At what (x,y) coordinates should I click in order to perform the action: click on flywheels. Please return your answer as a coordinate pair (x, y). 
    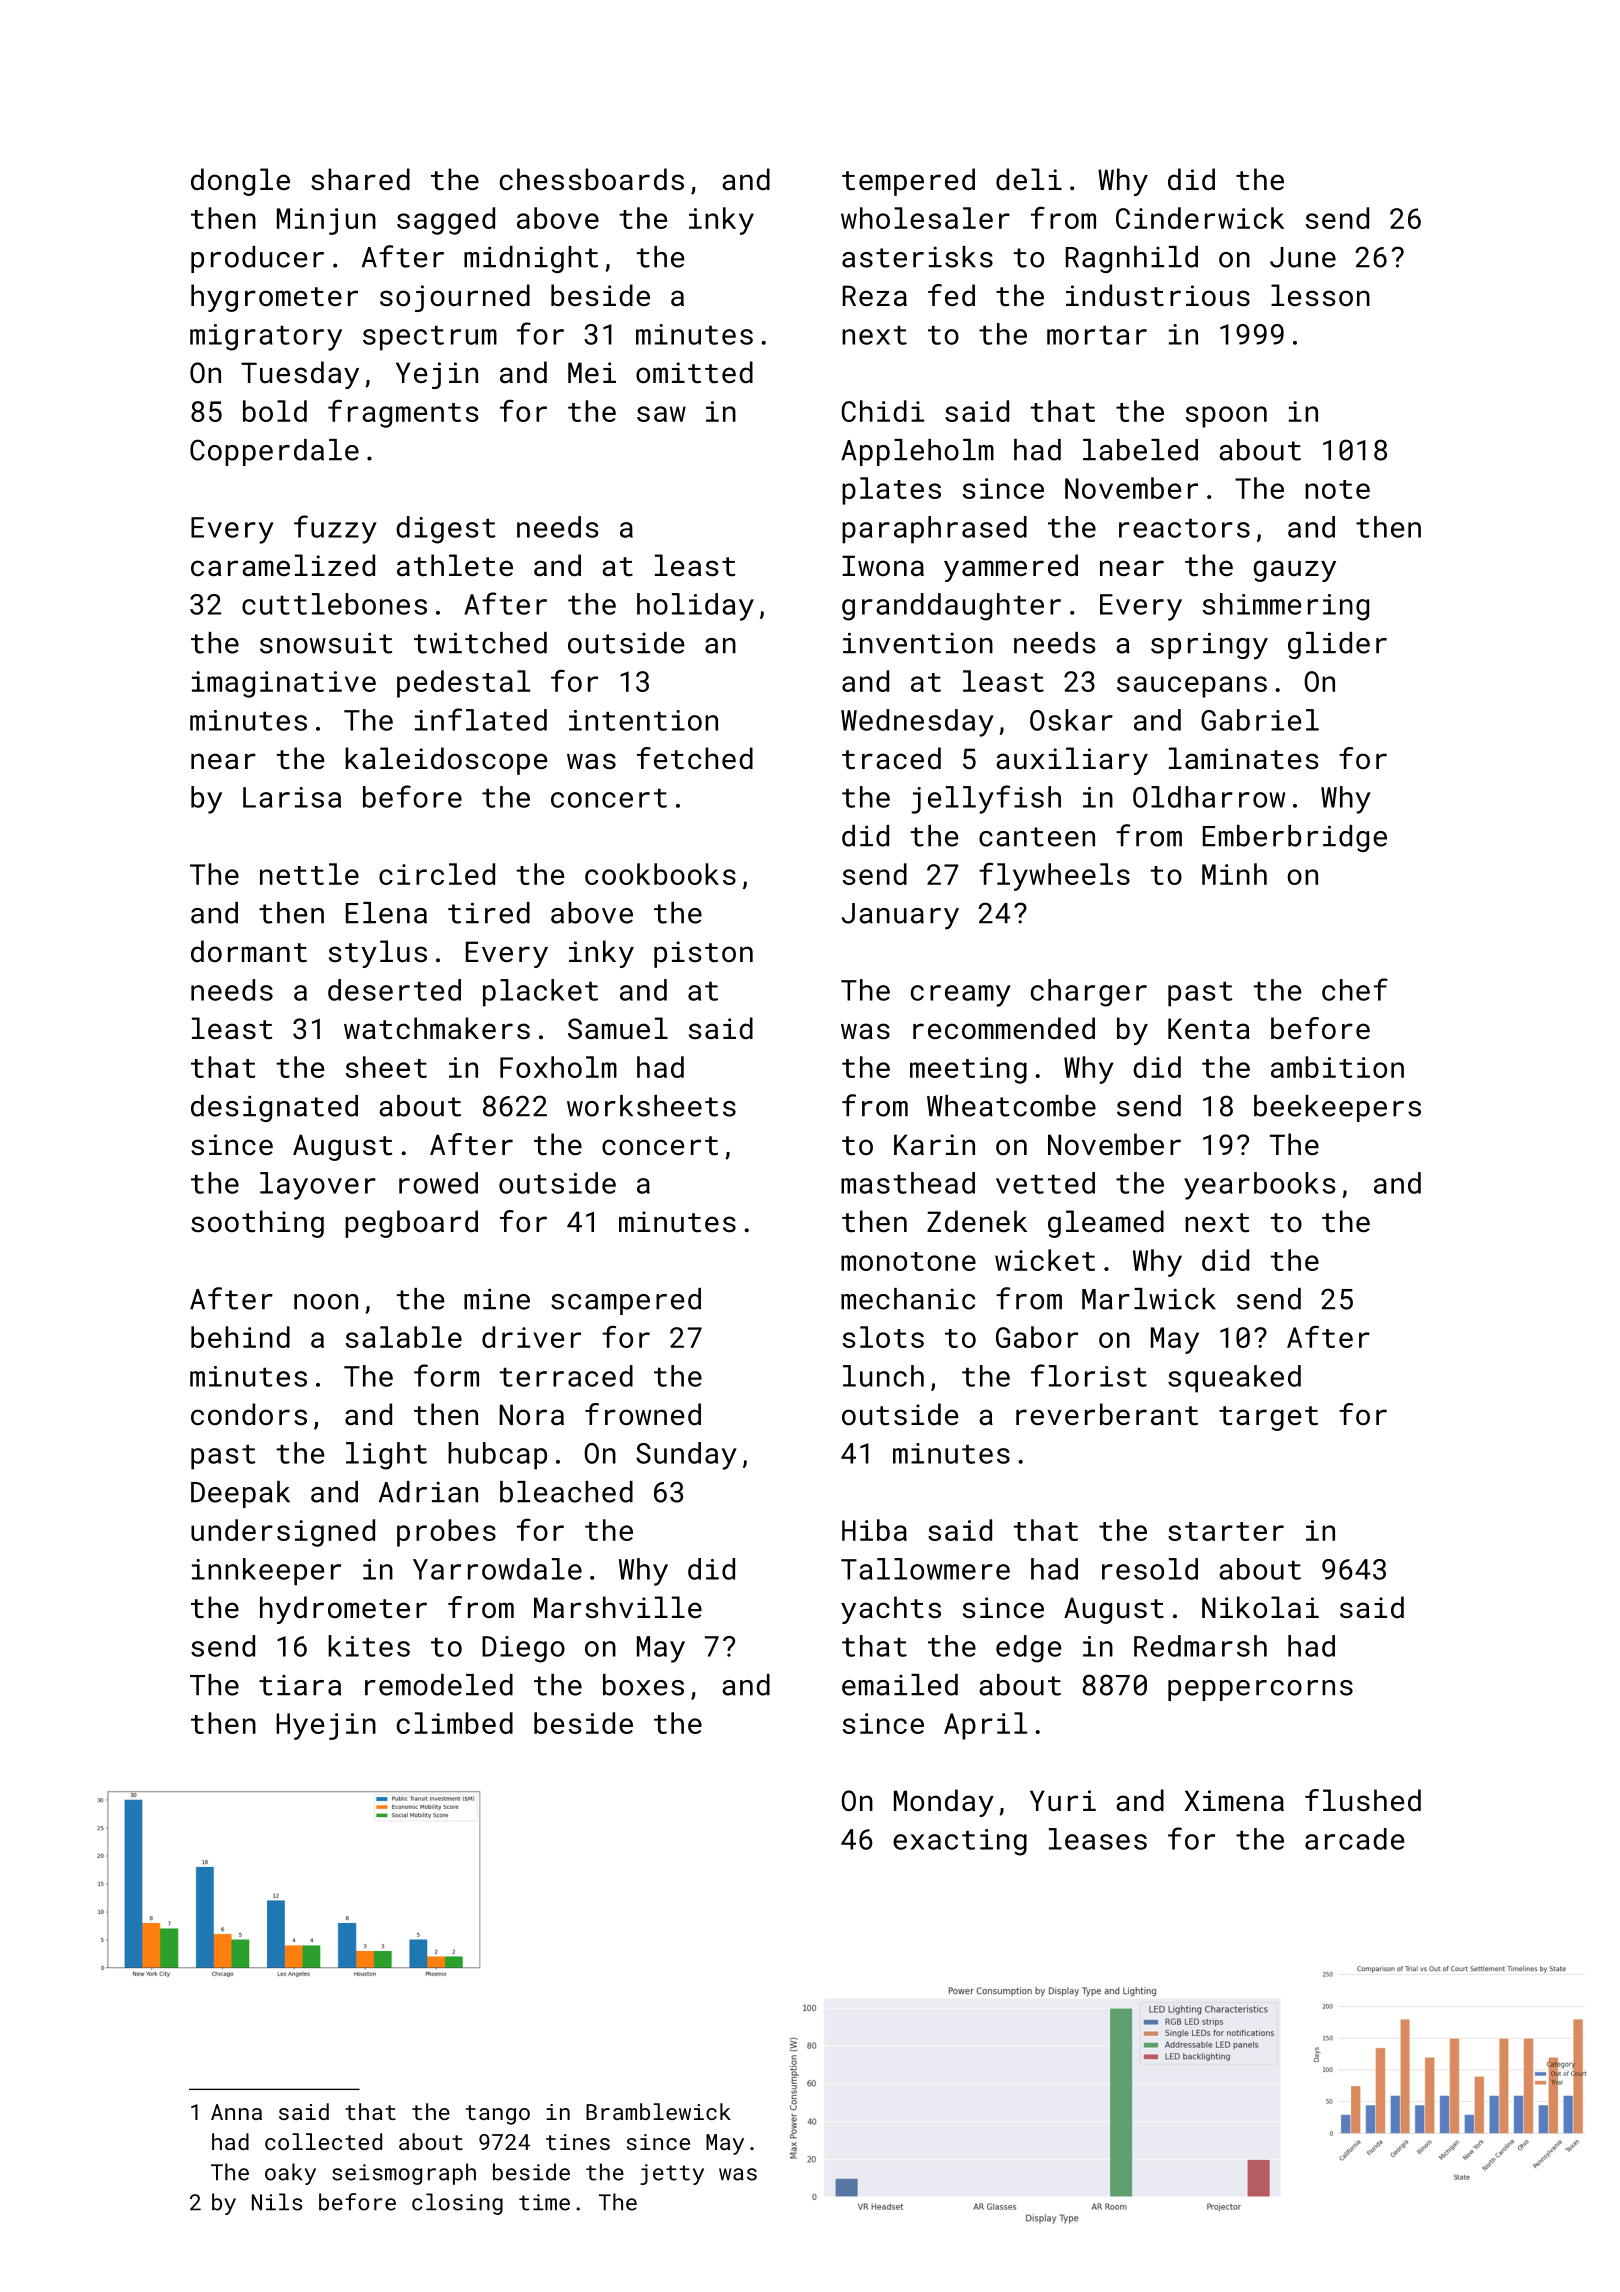
    Looking at the image, I should click on (1054, 876).
